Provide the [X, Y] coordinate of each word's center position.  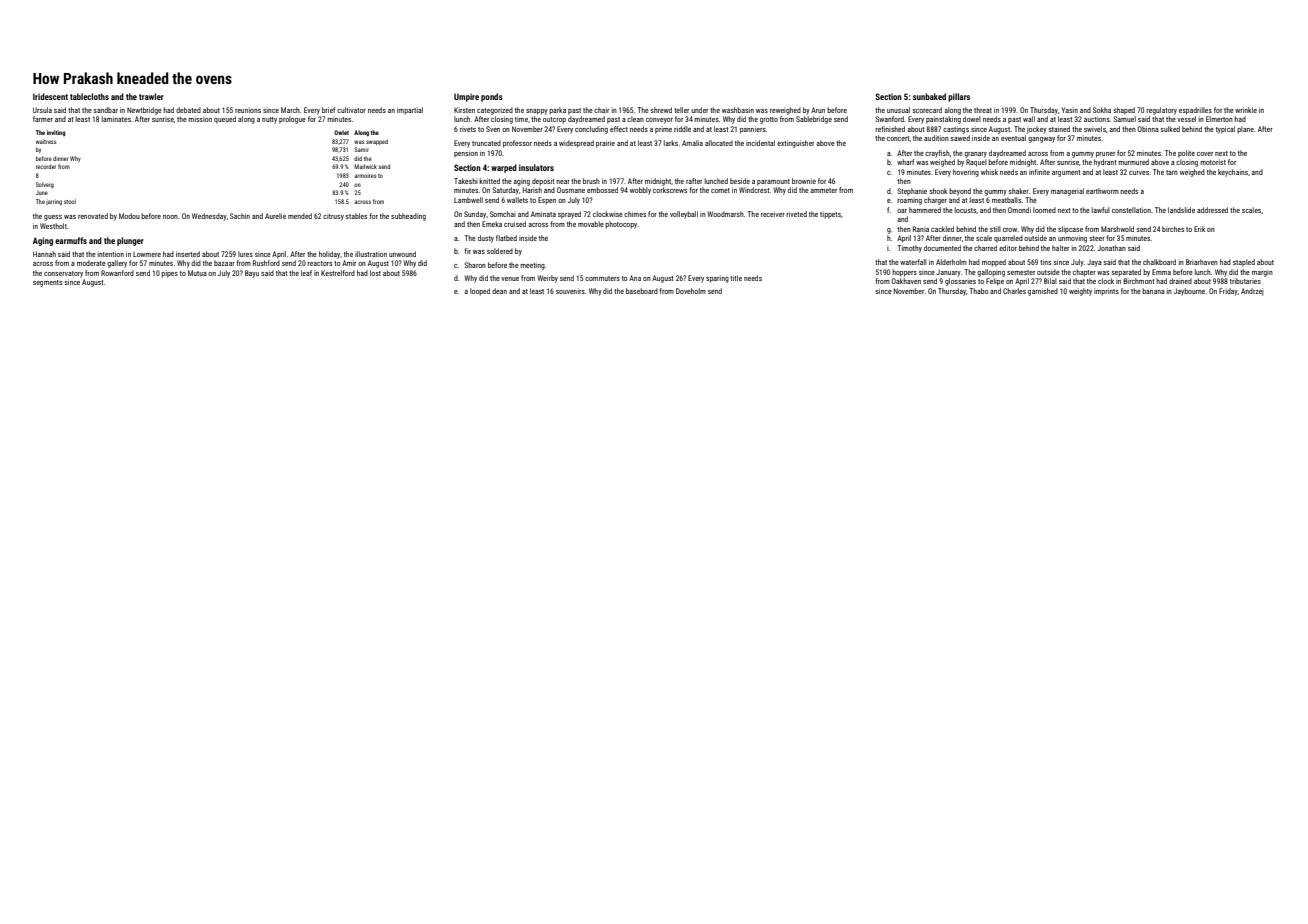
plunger [130, 241]
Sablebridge [814, 120]
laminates [116, 119]
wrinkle [1246, 110]
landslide [1181, 210]
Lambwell [468, 200]
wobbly [640, 191]
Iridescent [50, 96]
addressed [1212, 210]
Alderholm [951, 262]
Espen [547, 201]
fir [467, 251]
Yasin [1070, 110]
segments [47, 283]
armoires [365, 176]
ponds [492, 97]
